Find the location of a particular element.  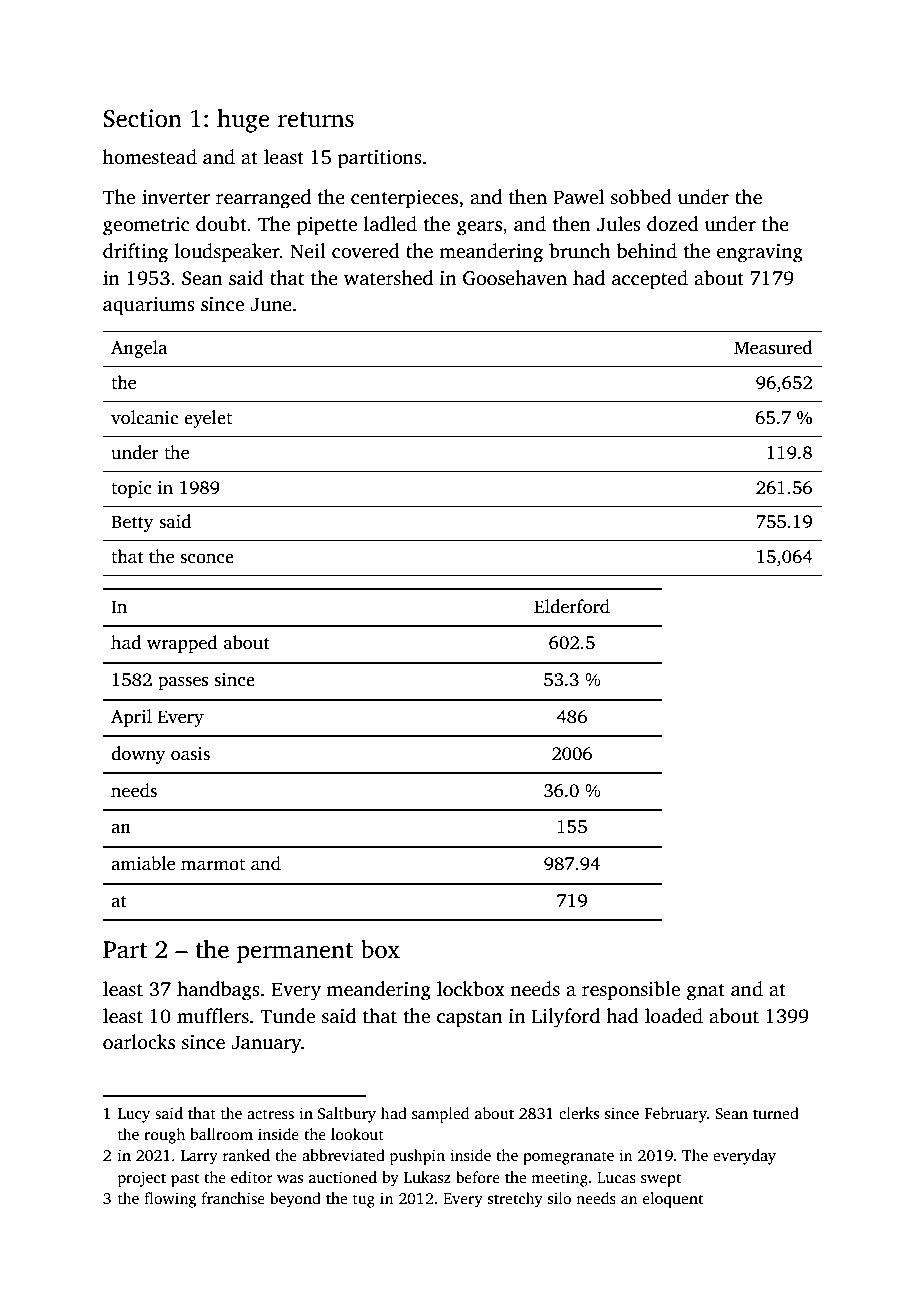

marmot is located at coordinates (213, 865).
